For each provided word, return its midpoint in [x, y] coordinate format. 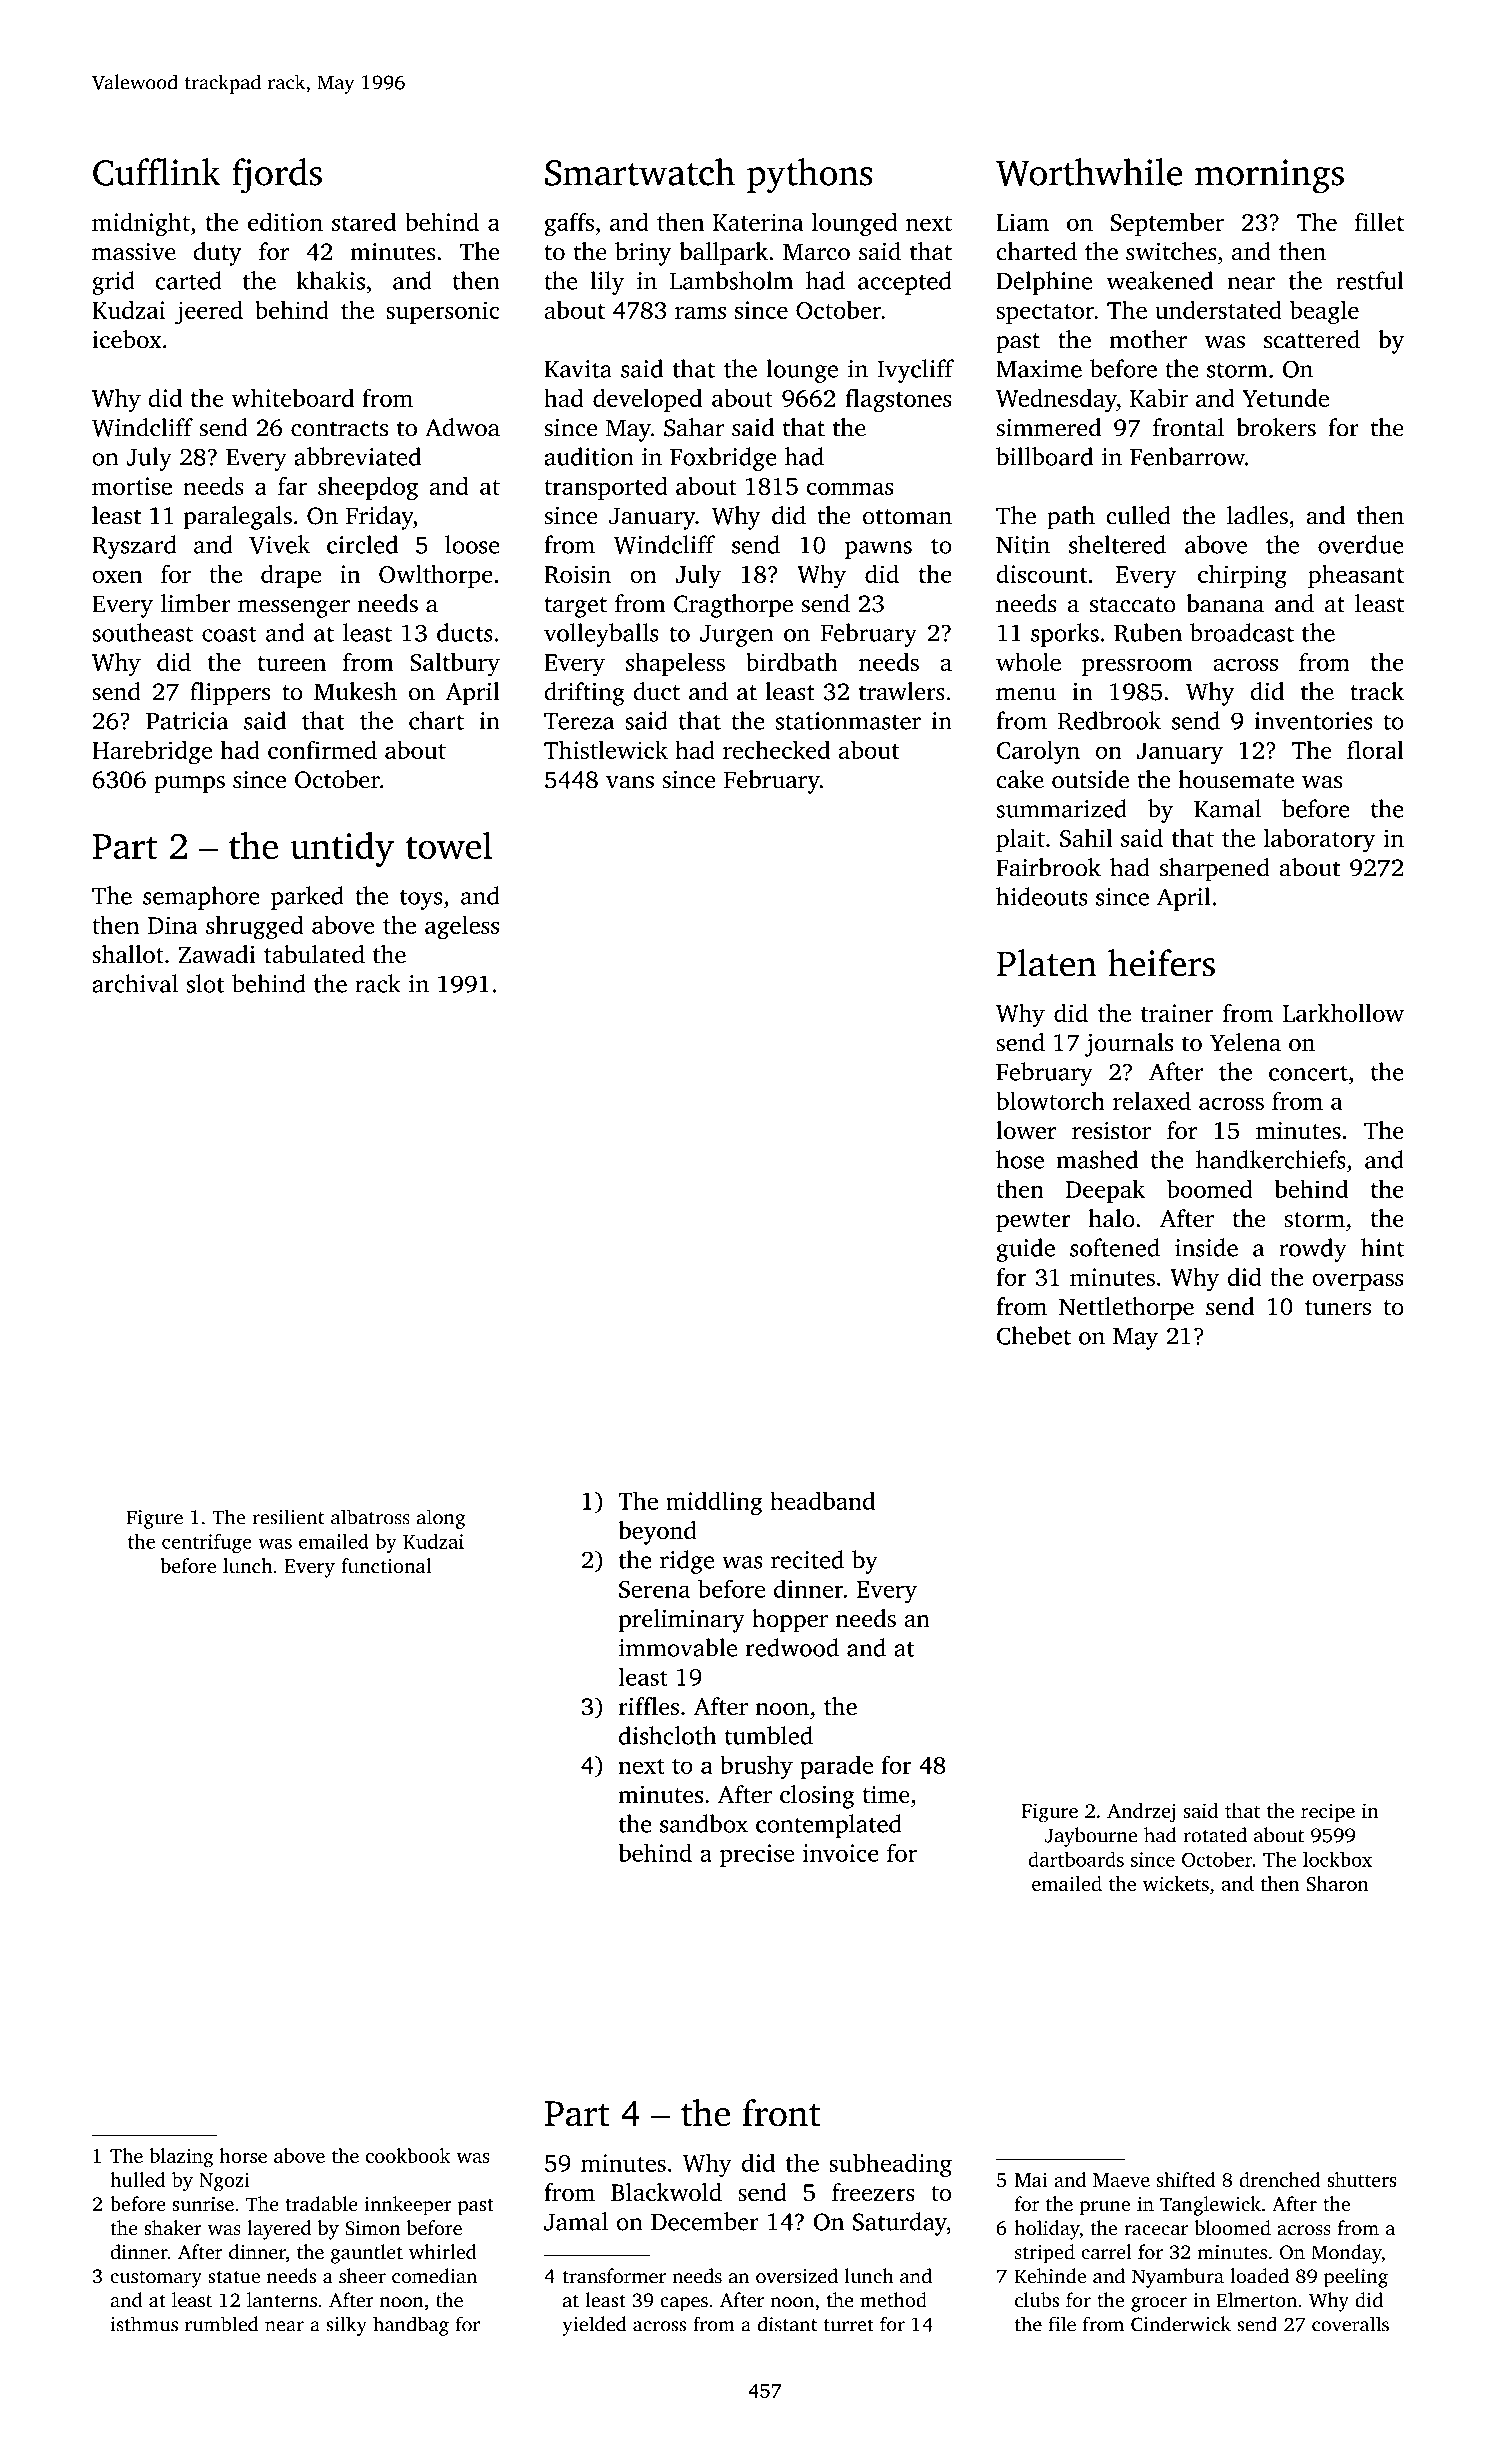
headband [822, 1500]
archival [135, 983]
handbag [411, 2326]
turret [849, 2325]
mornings [1269, 176]
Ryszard [134, 547]
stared [364, 222]
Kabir [1159, 397]
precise [757, 1855]
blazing [181, 2158]
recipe [1328, 1813]
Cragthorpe [733, 606]
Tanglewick [1210, 2206]
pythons [809, 176]
